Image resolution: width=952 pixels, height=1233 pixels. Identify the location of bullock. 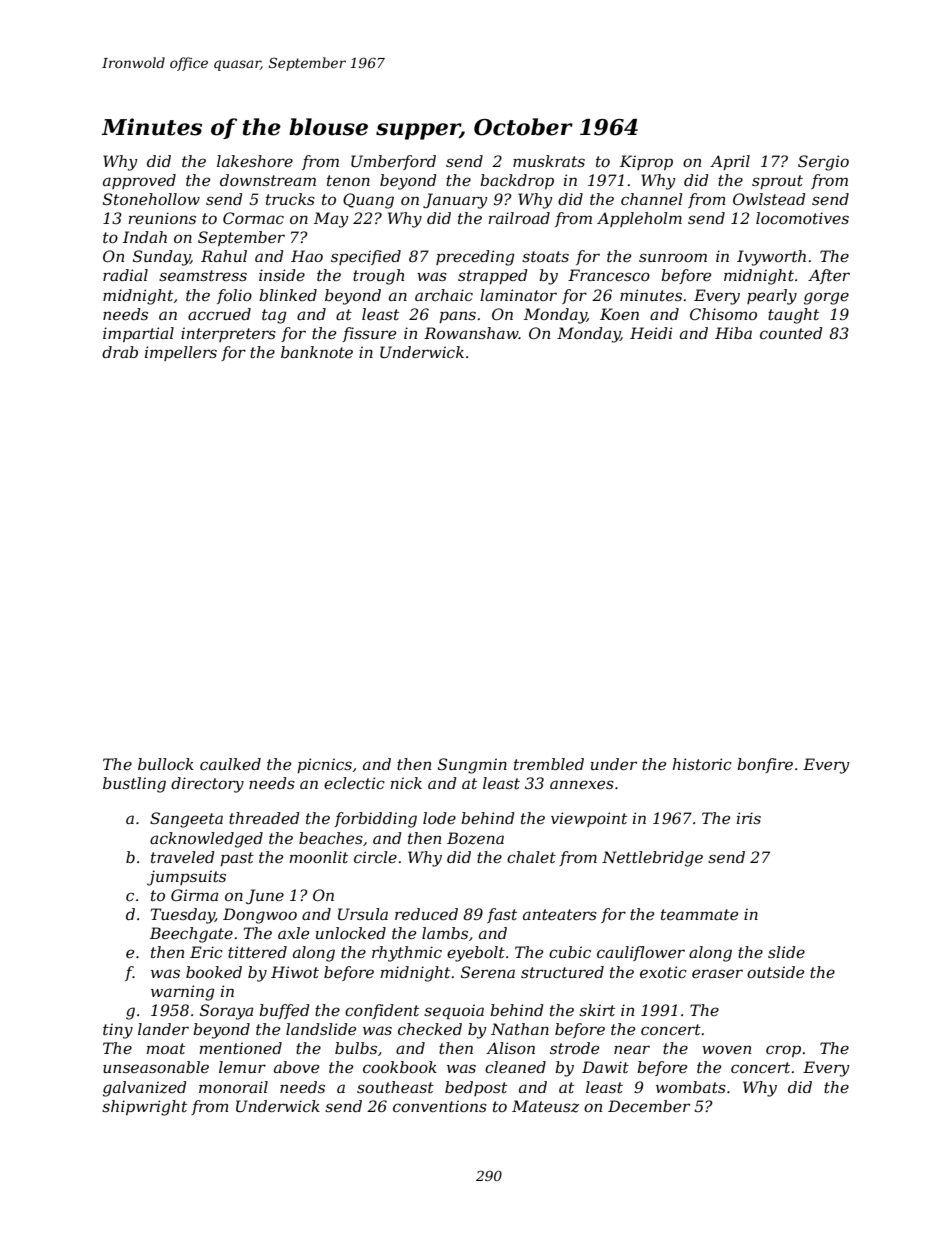
(166, 764).
